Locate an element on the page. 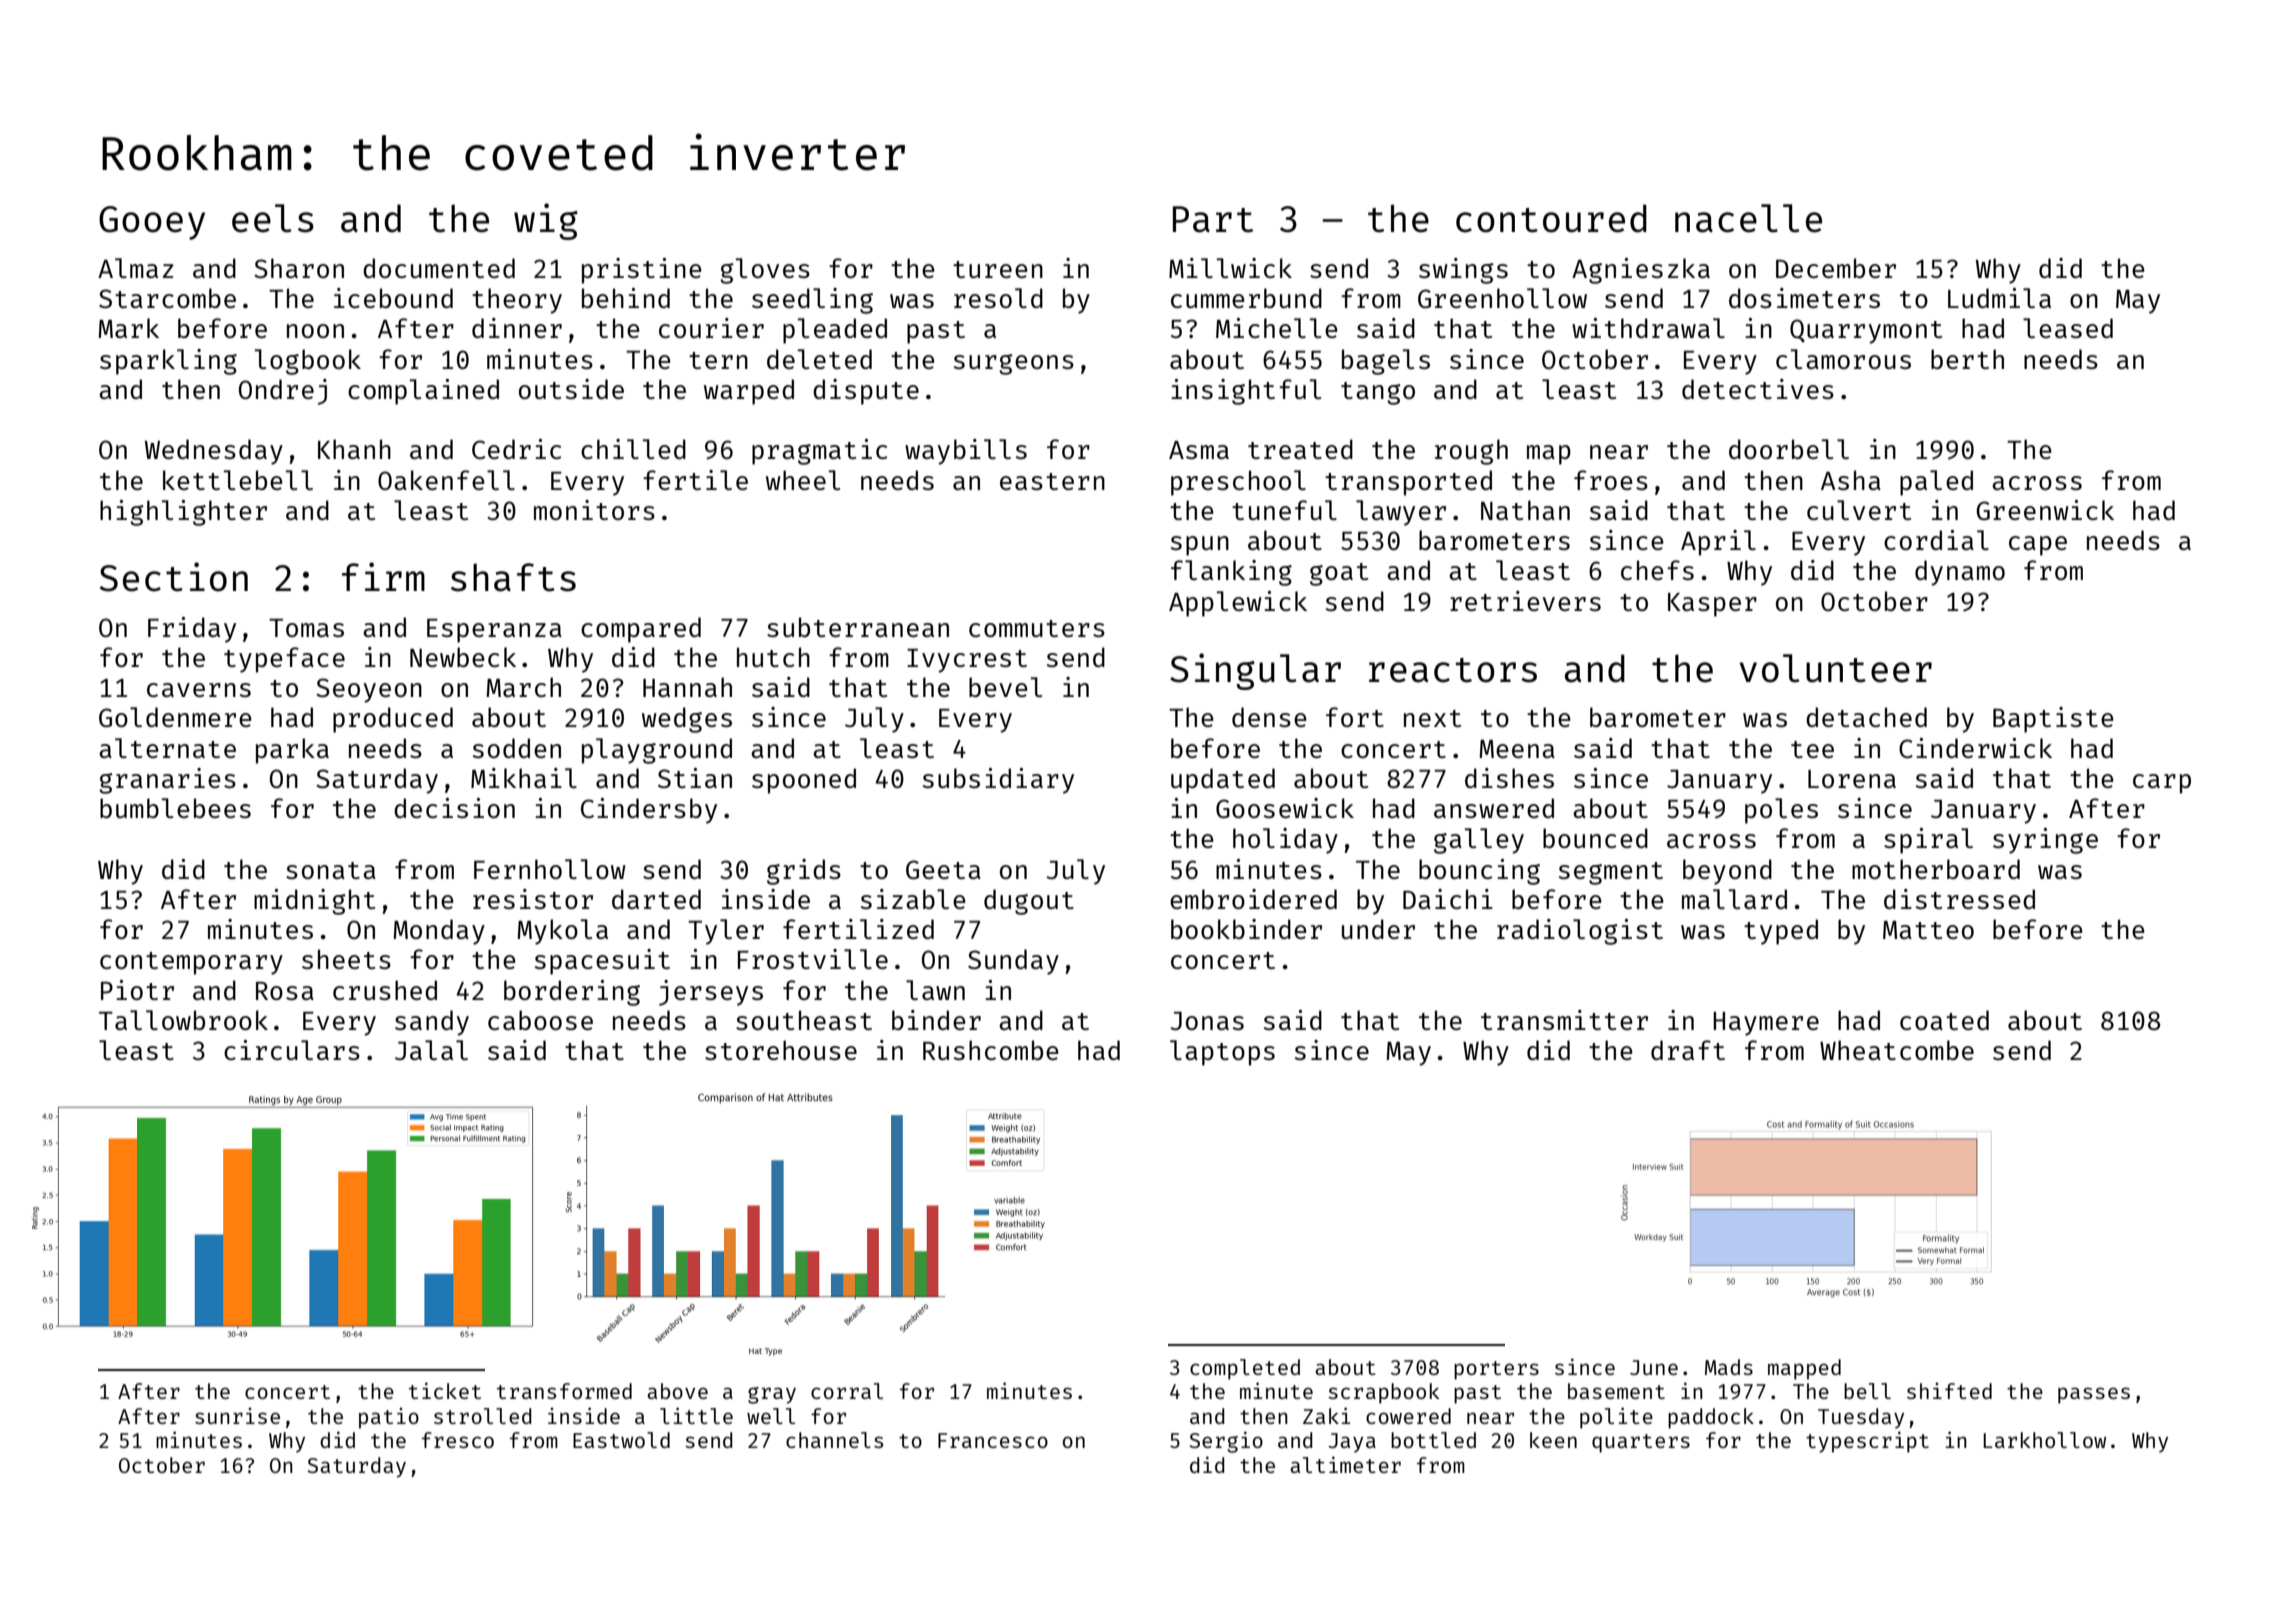 The height and width of the page is (1620, 2292). nacelle is located at coordinates (1748, 218).
